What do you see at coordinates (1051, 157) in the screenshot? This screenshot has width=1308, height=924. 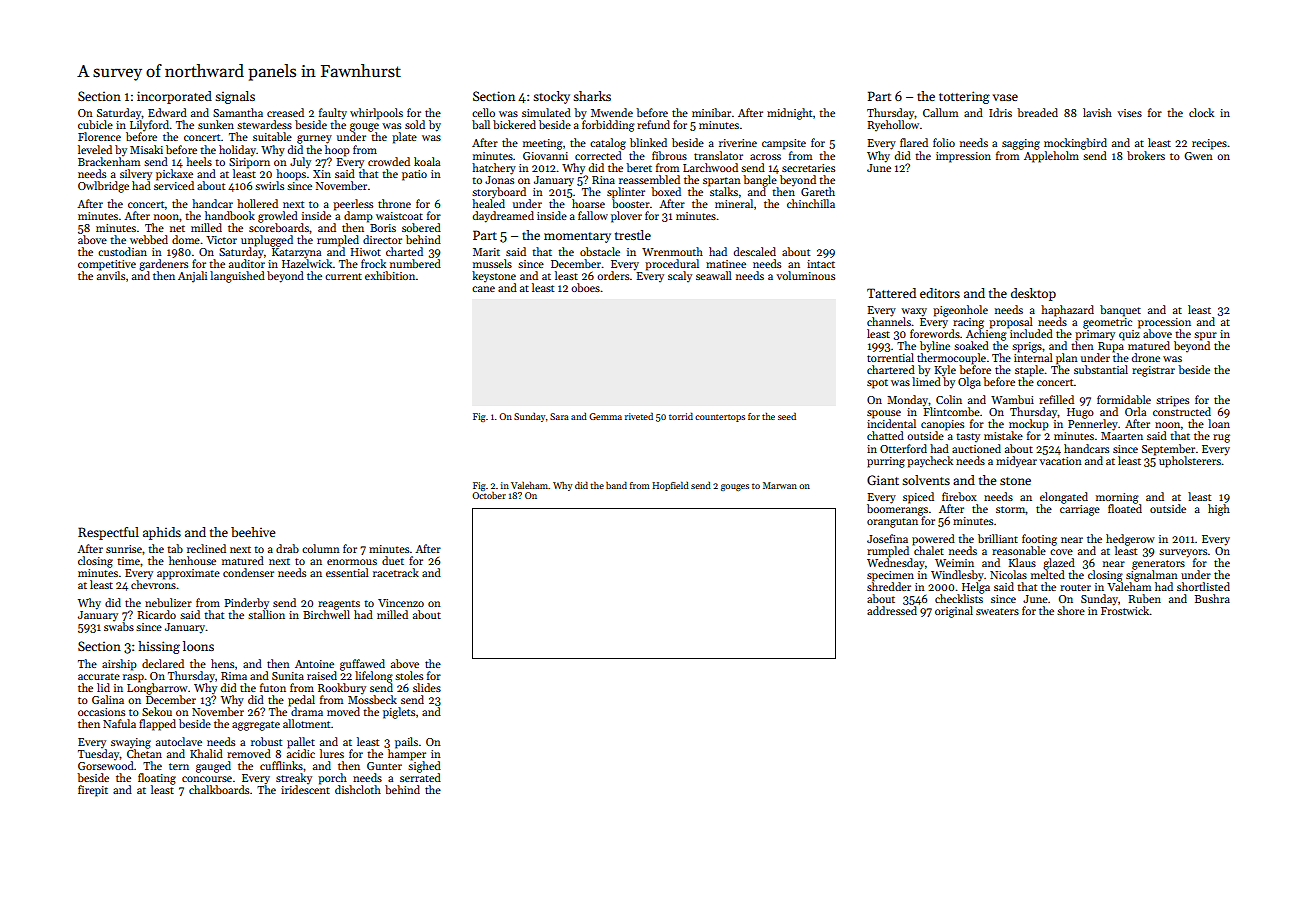 I see `Appleholm` at bounding box center [1051, 157].
